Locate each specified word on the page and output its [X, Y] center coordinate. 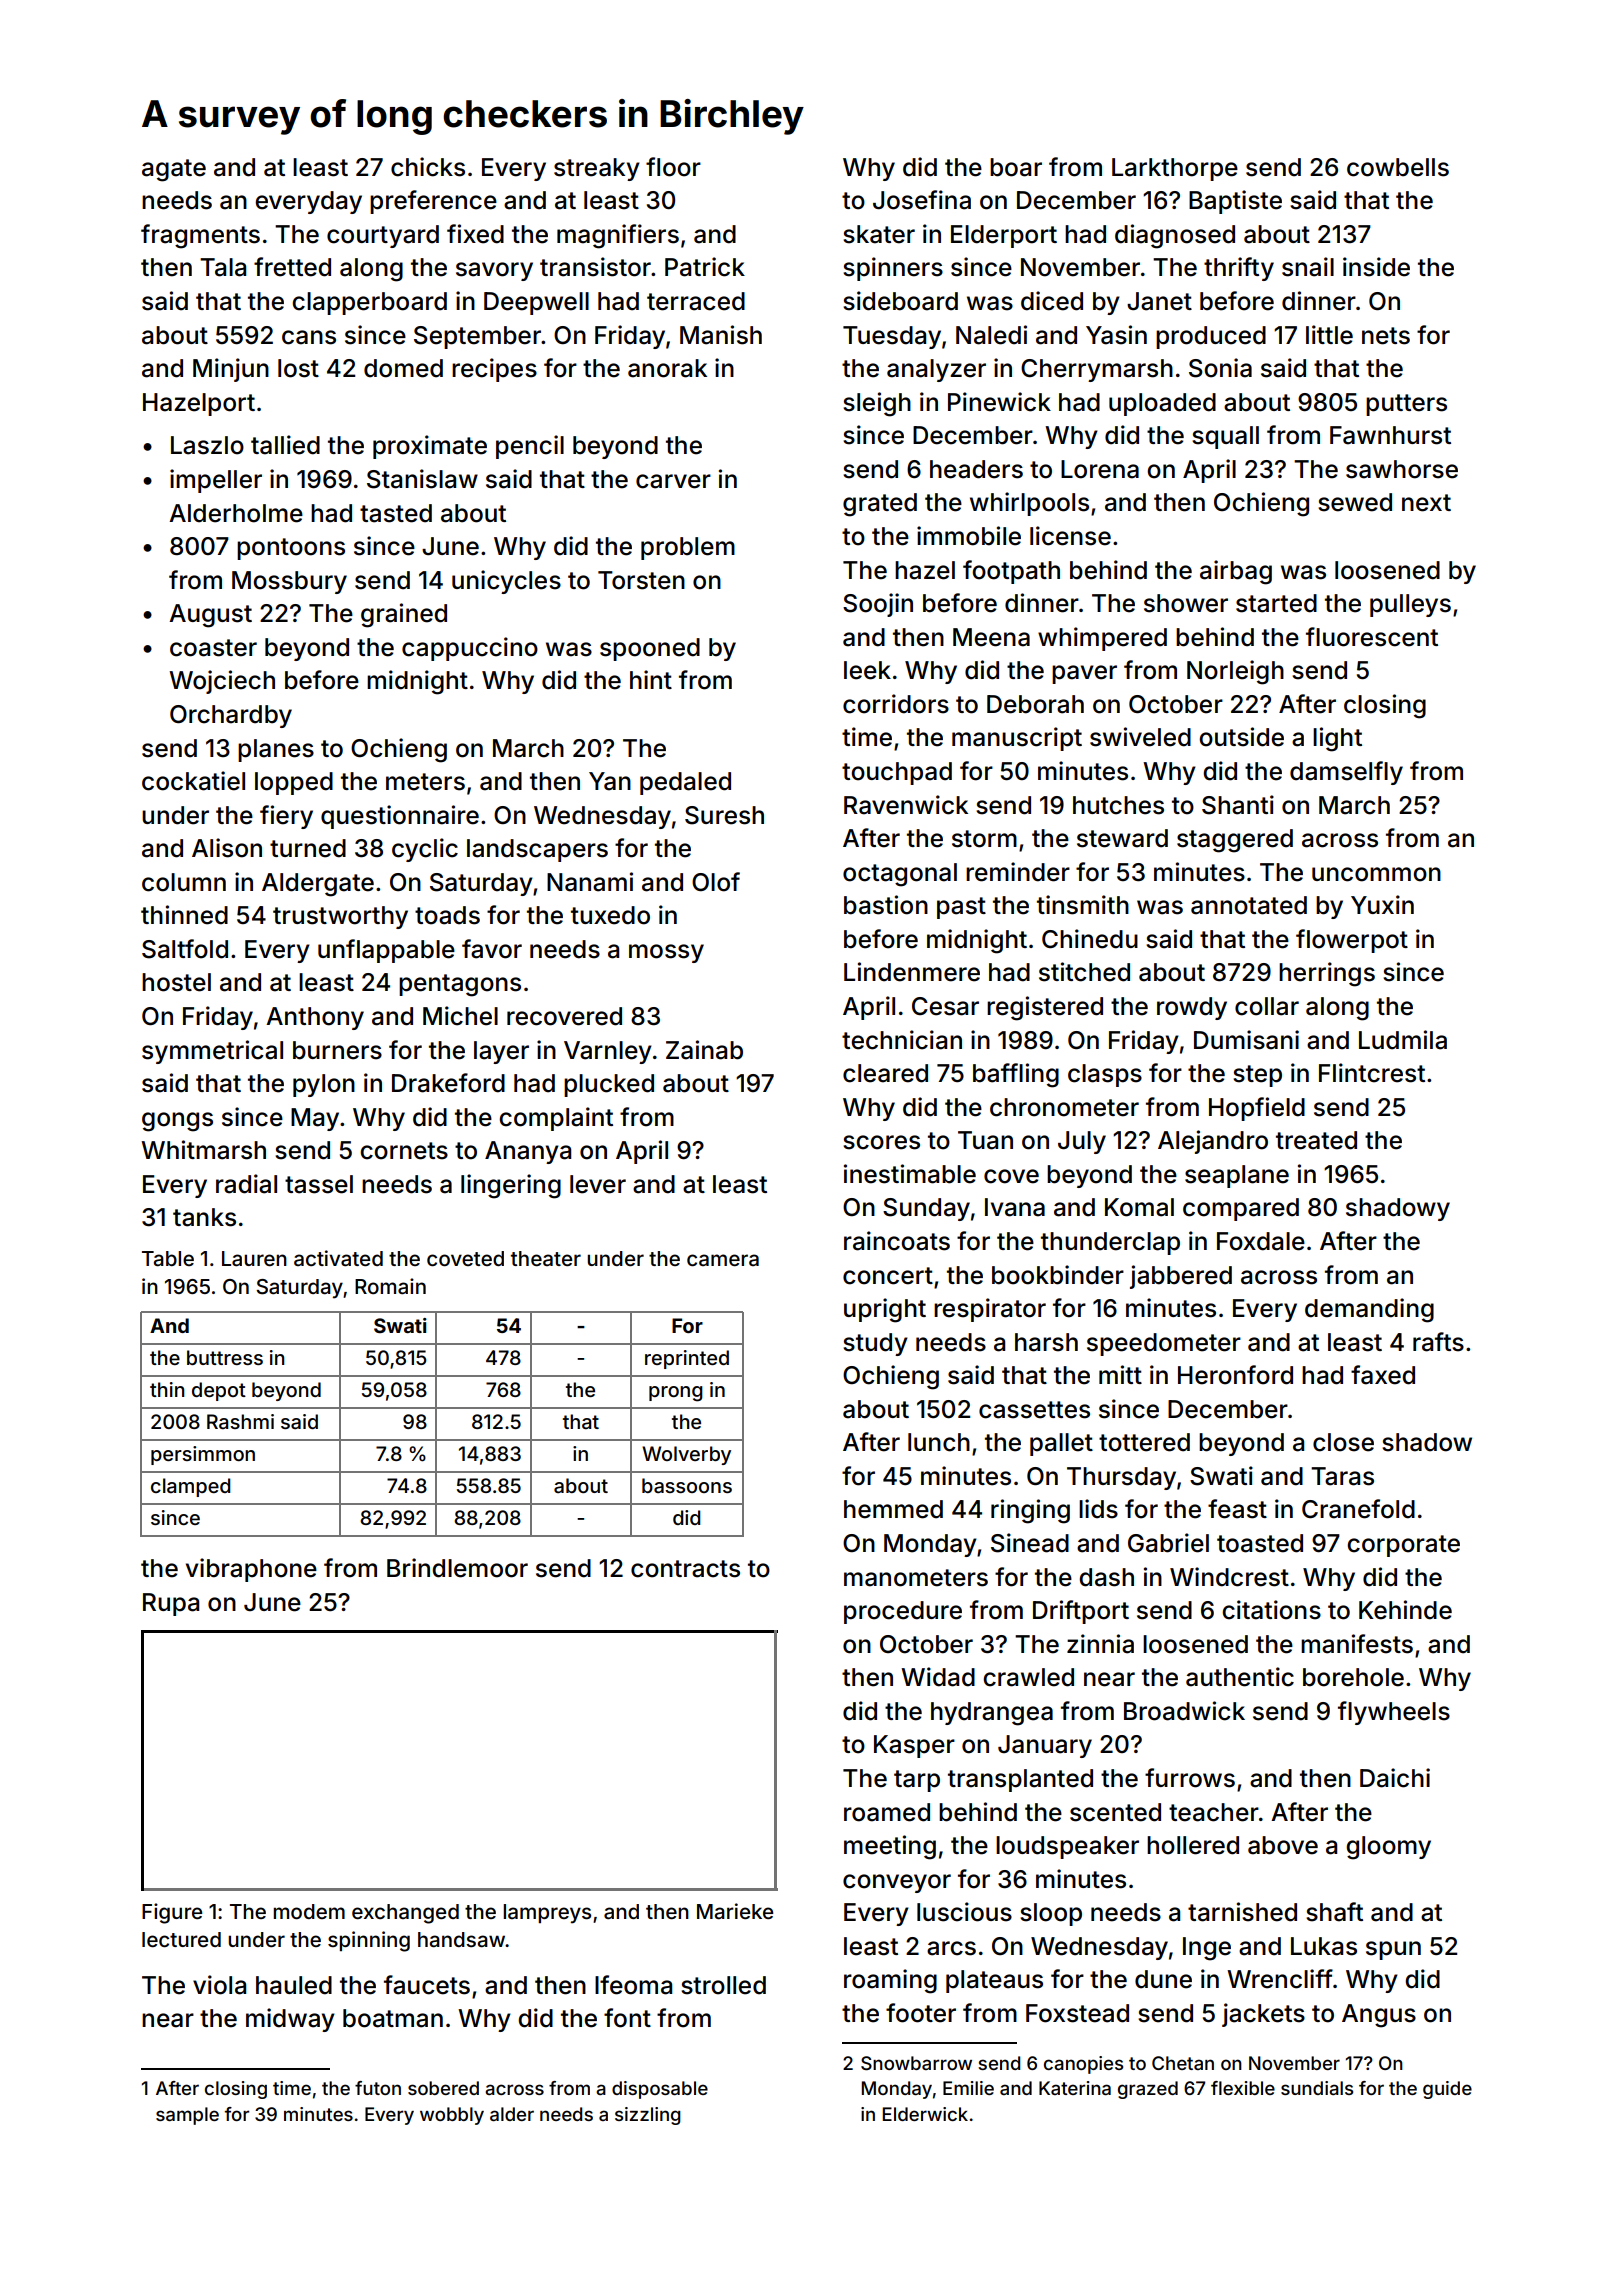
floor [673, 167]
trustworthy [340, 917]
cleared [885, 1073]
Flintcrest [1372, 1073]
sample [187, 2116]
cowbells [1398, 167]
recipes [494, 370]
